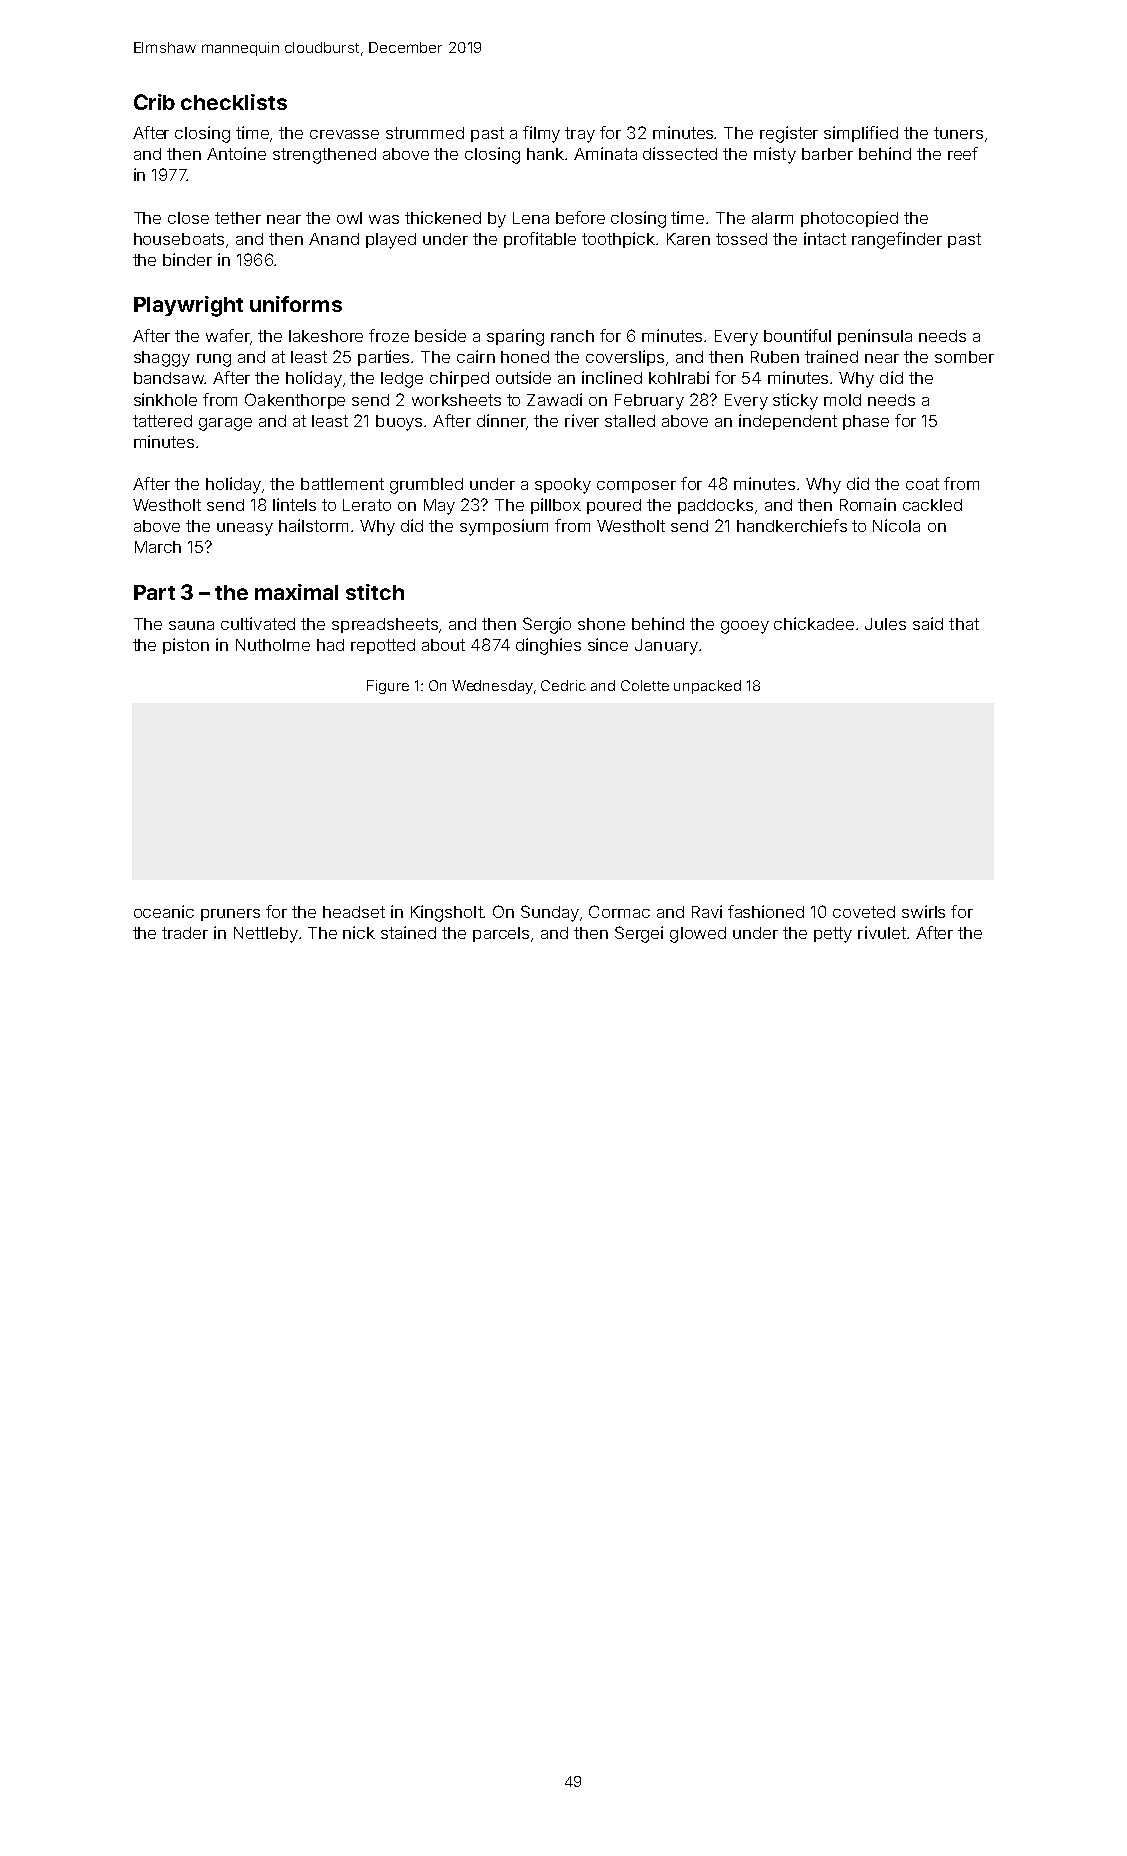  I want to click on uneasy, so click(245, 529).
